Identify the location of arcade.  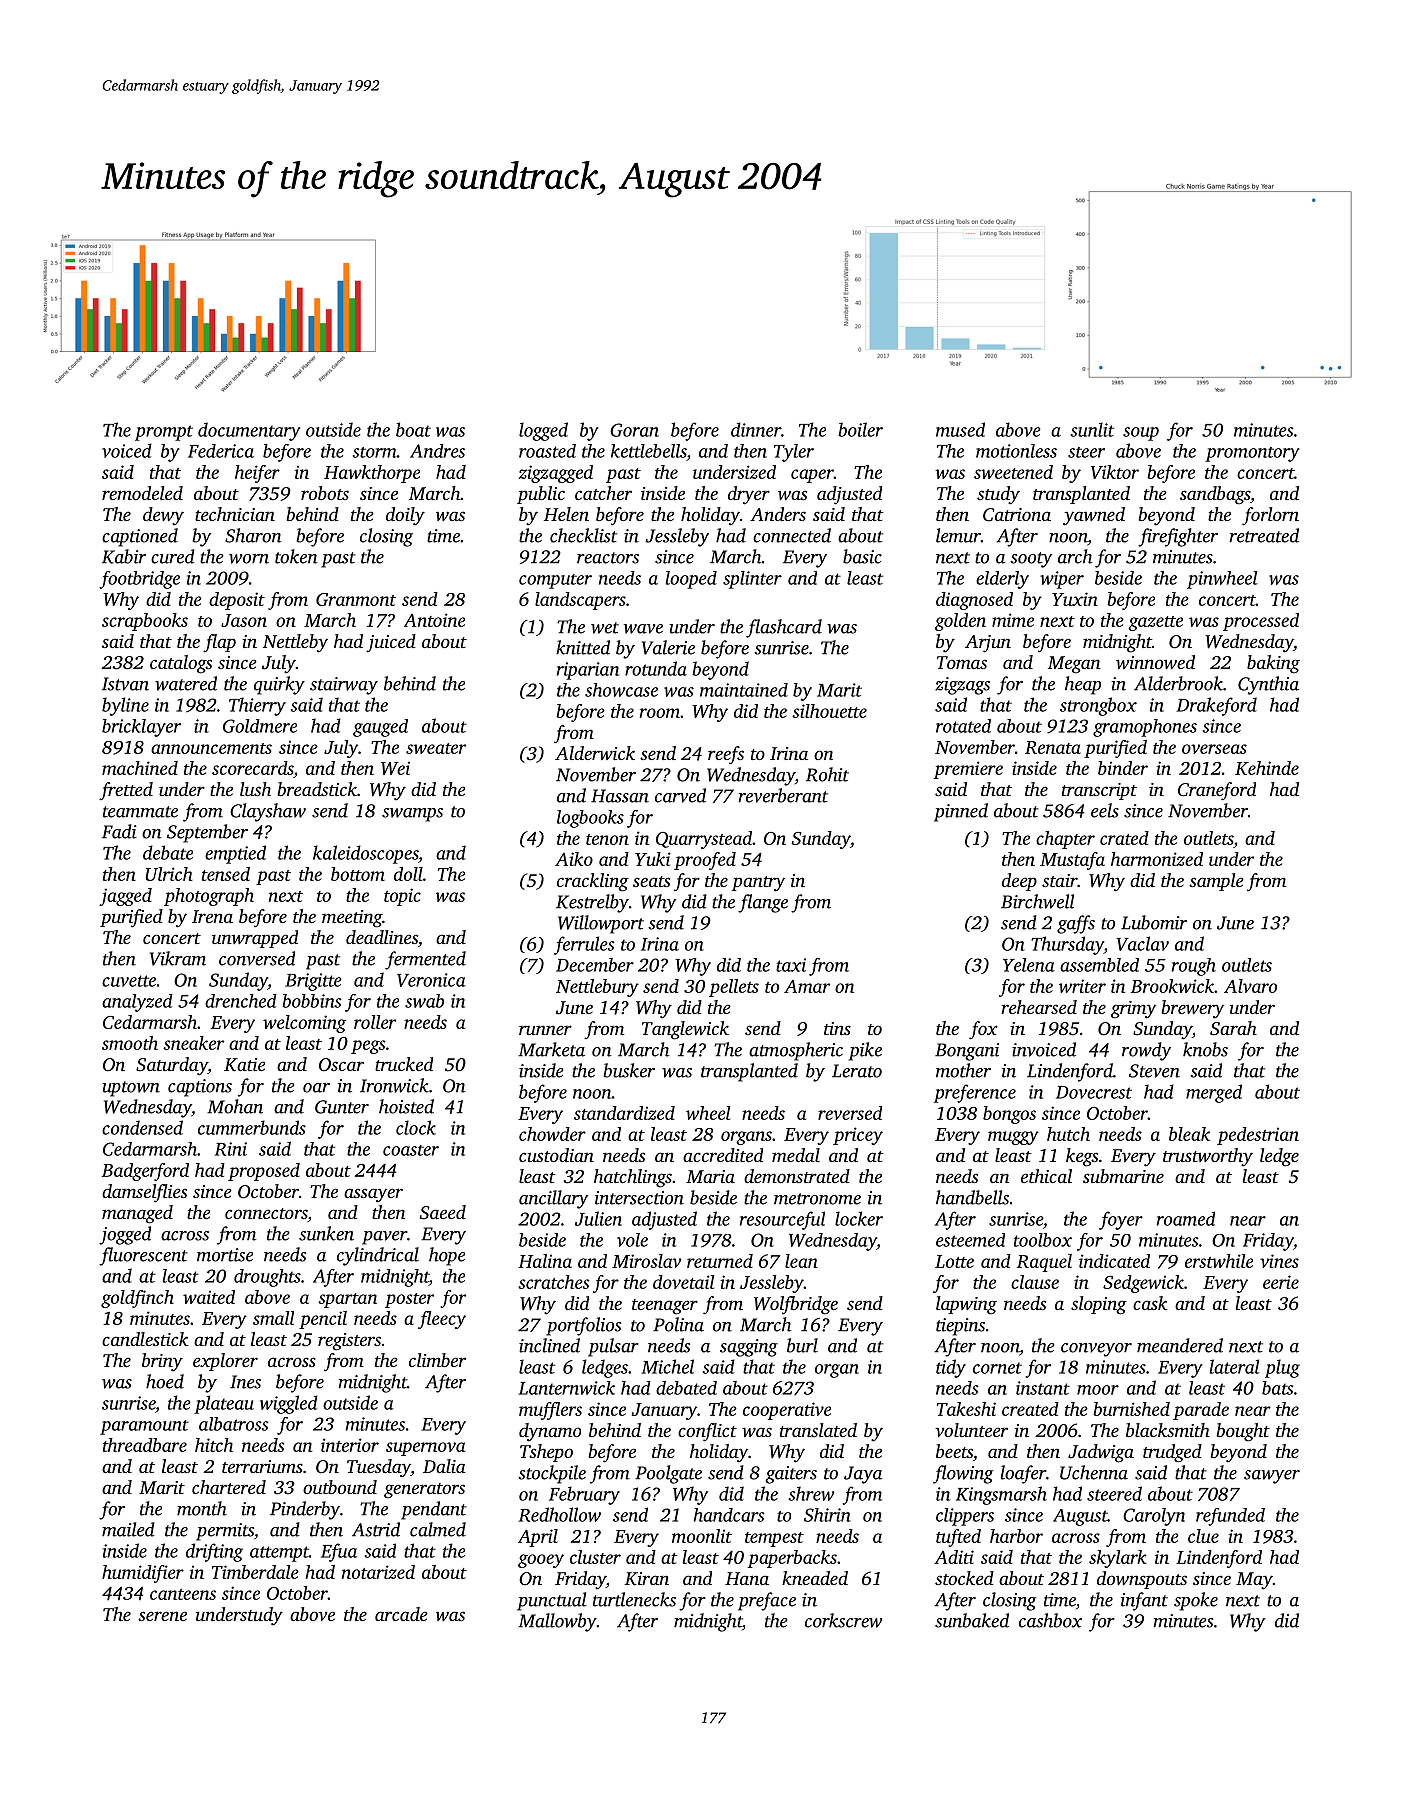
(401, 1614).
